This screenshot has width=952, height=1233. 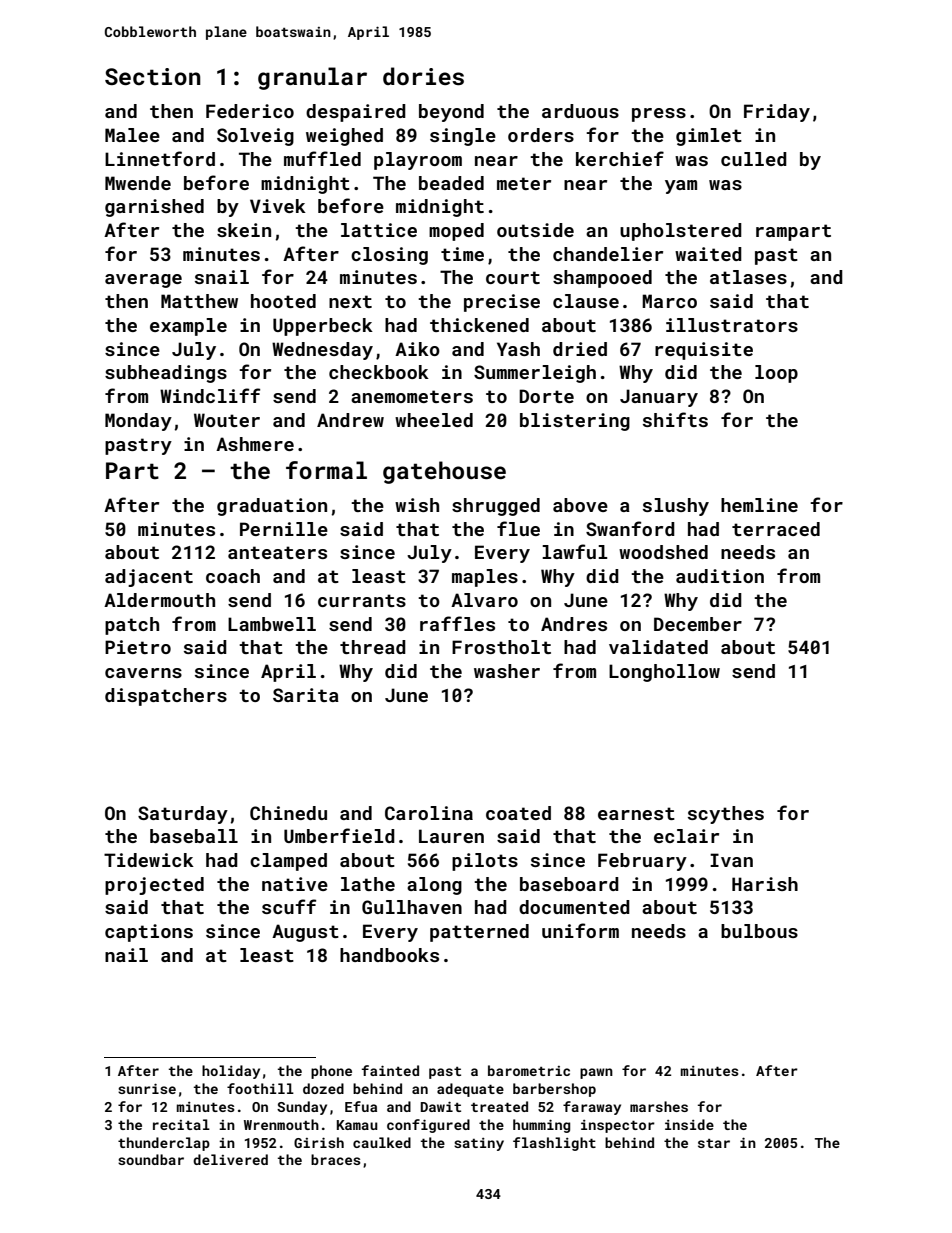 What do you see at coordinates (485, 578) in the screenshot?
I see `maples` at bounding box center [485, 578].
